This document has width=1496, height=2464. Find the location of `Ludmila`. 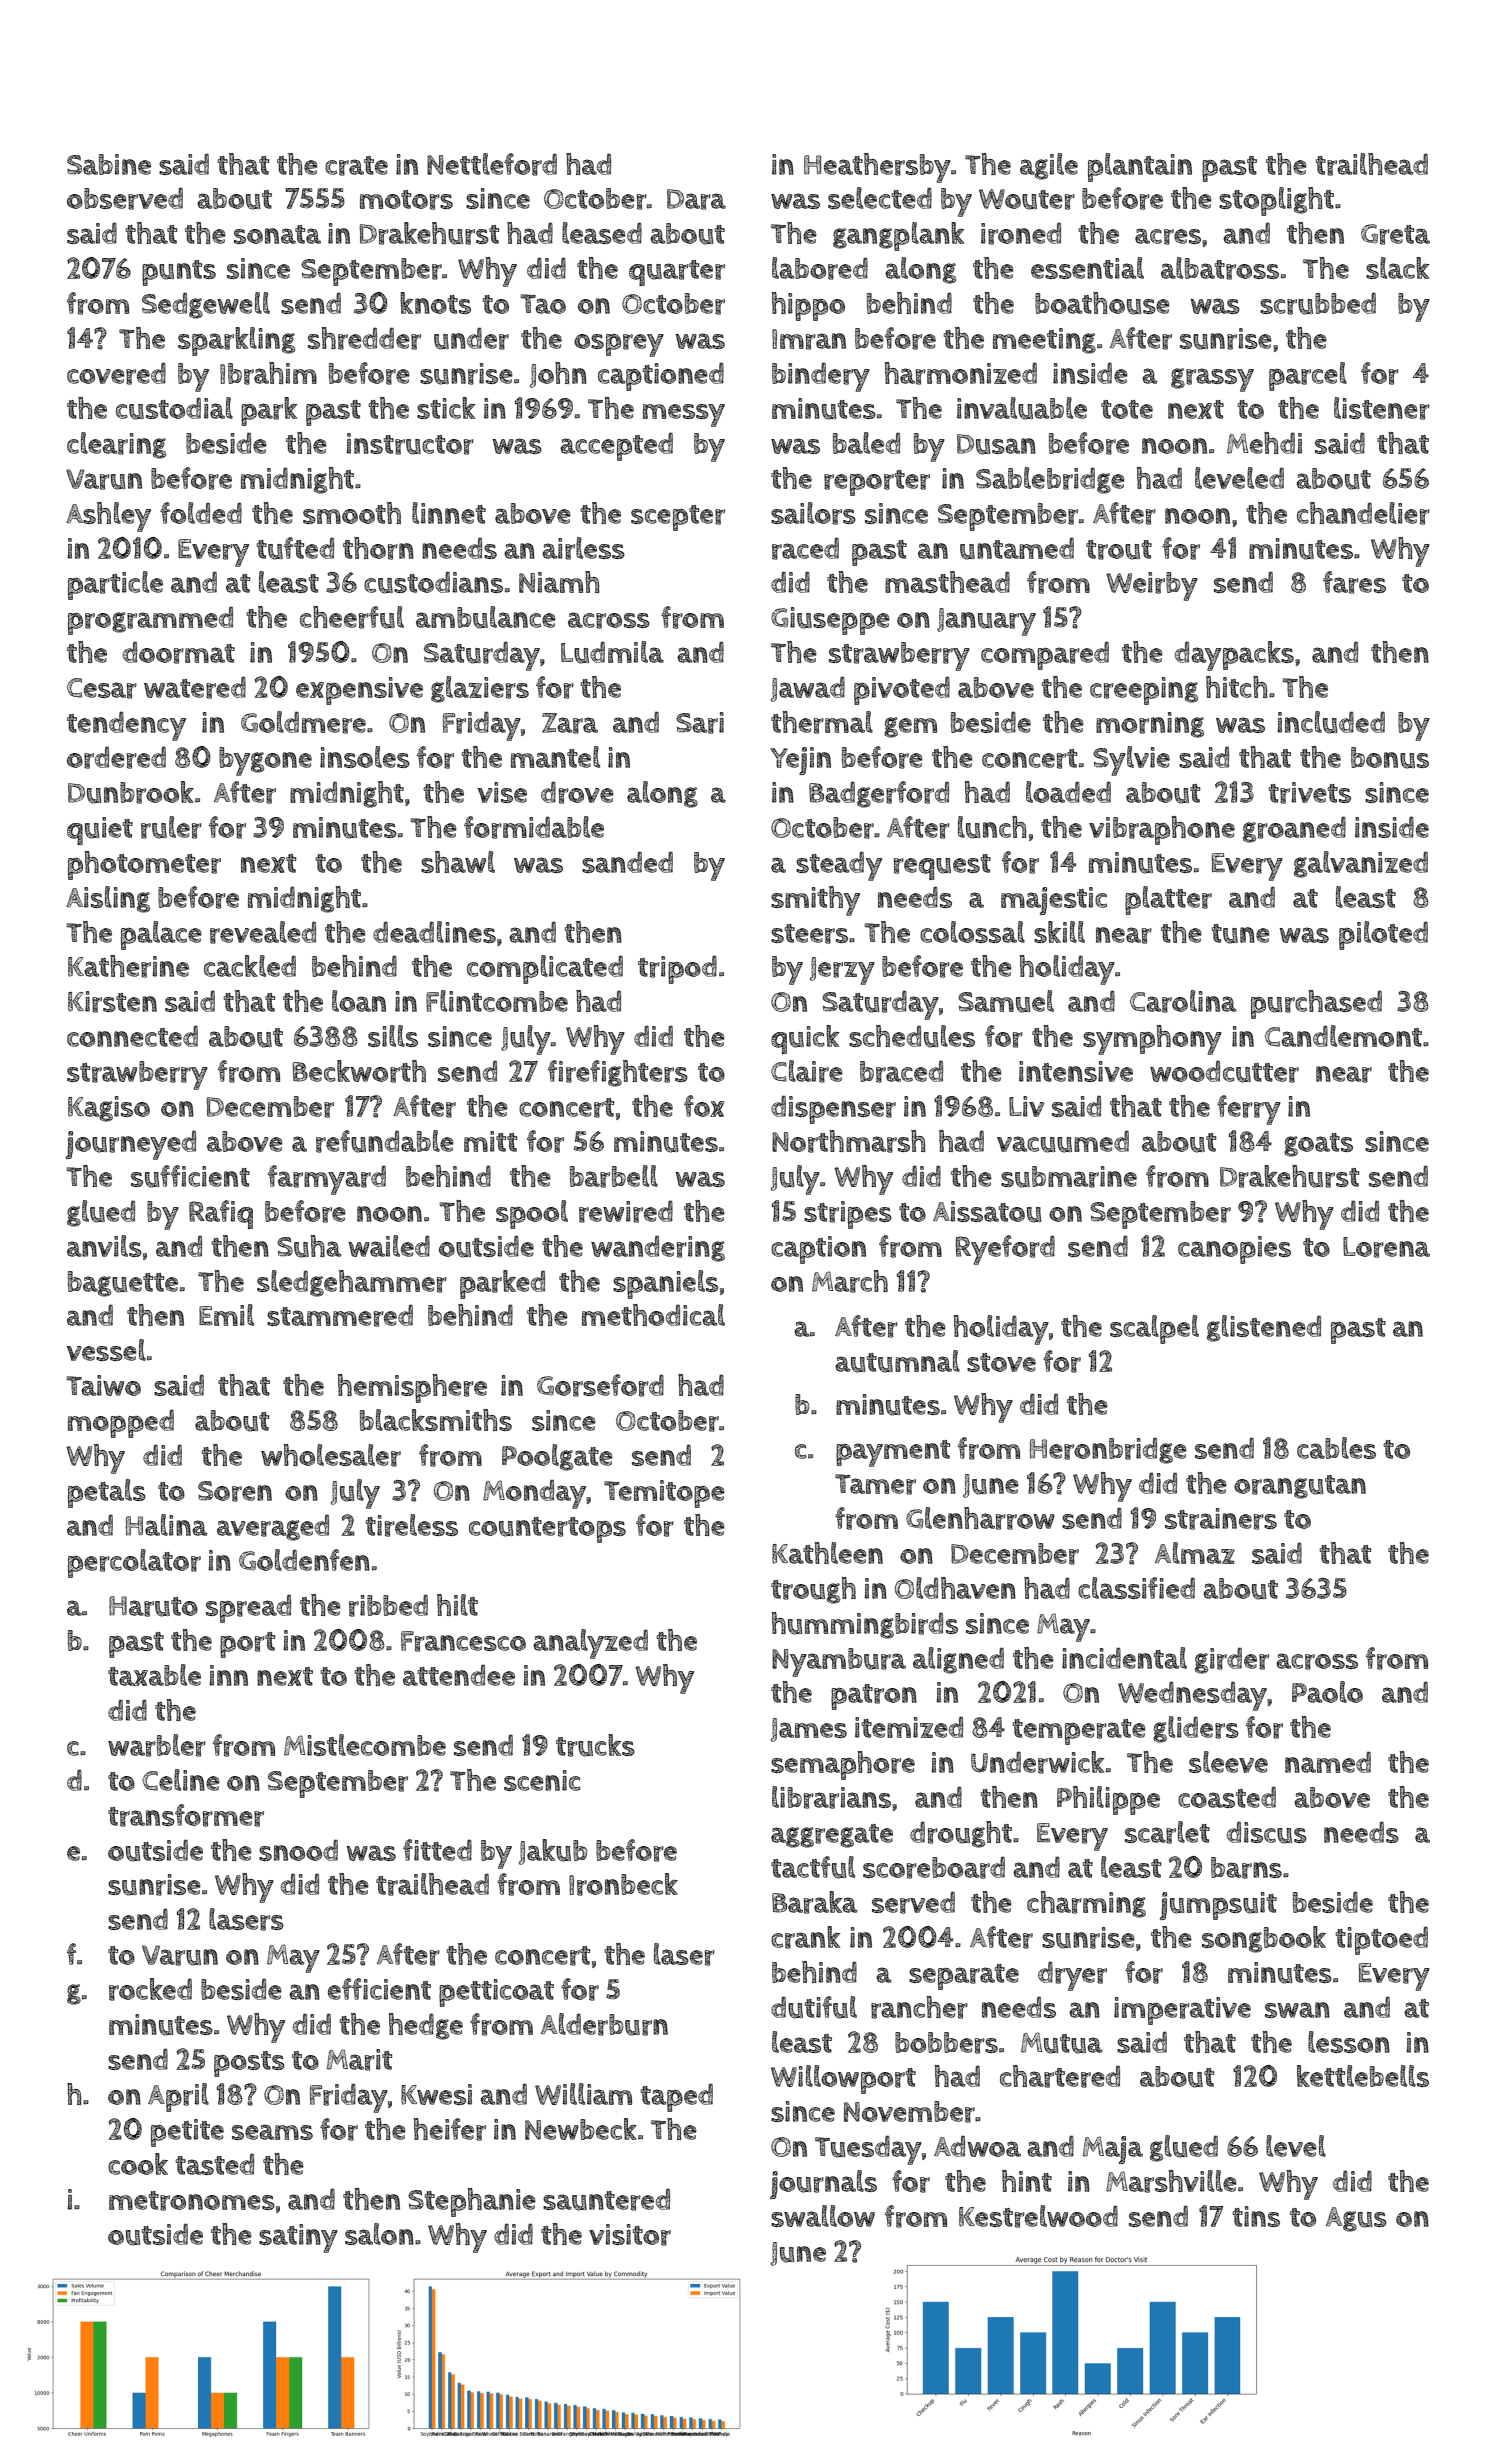

Ludmila is located at coordinates (612, 652).
